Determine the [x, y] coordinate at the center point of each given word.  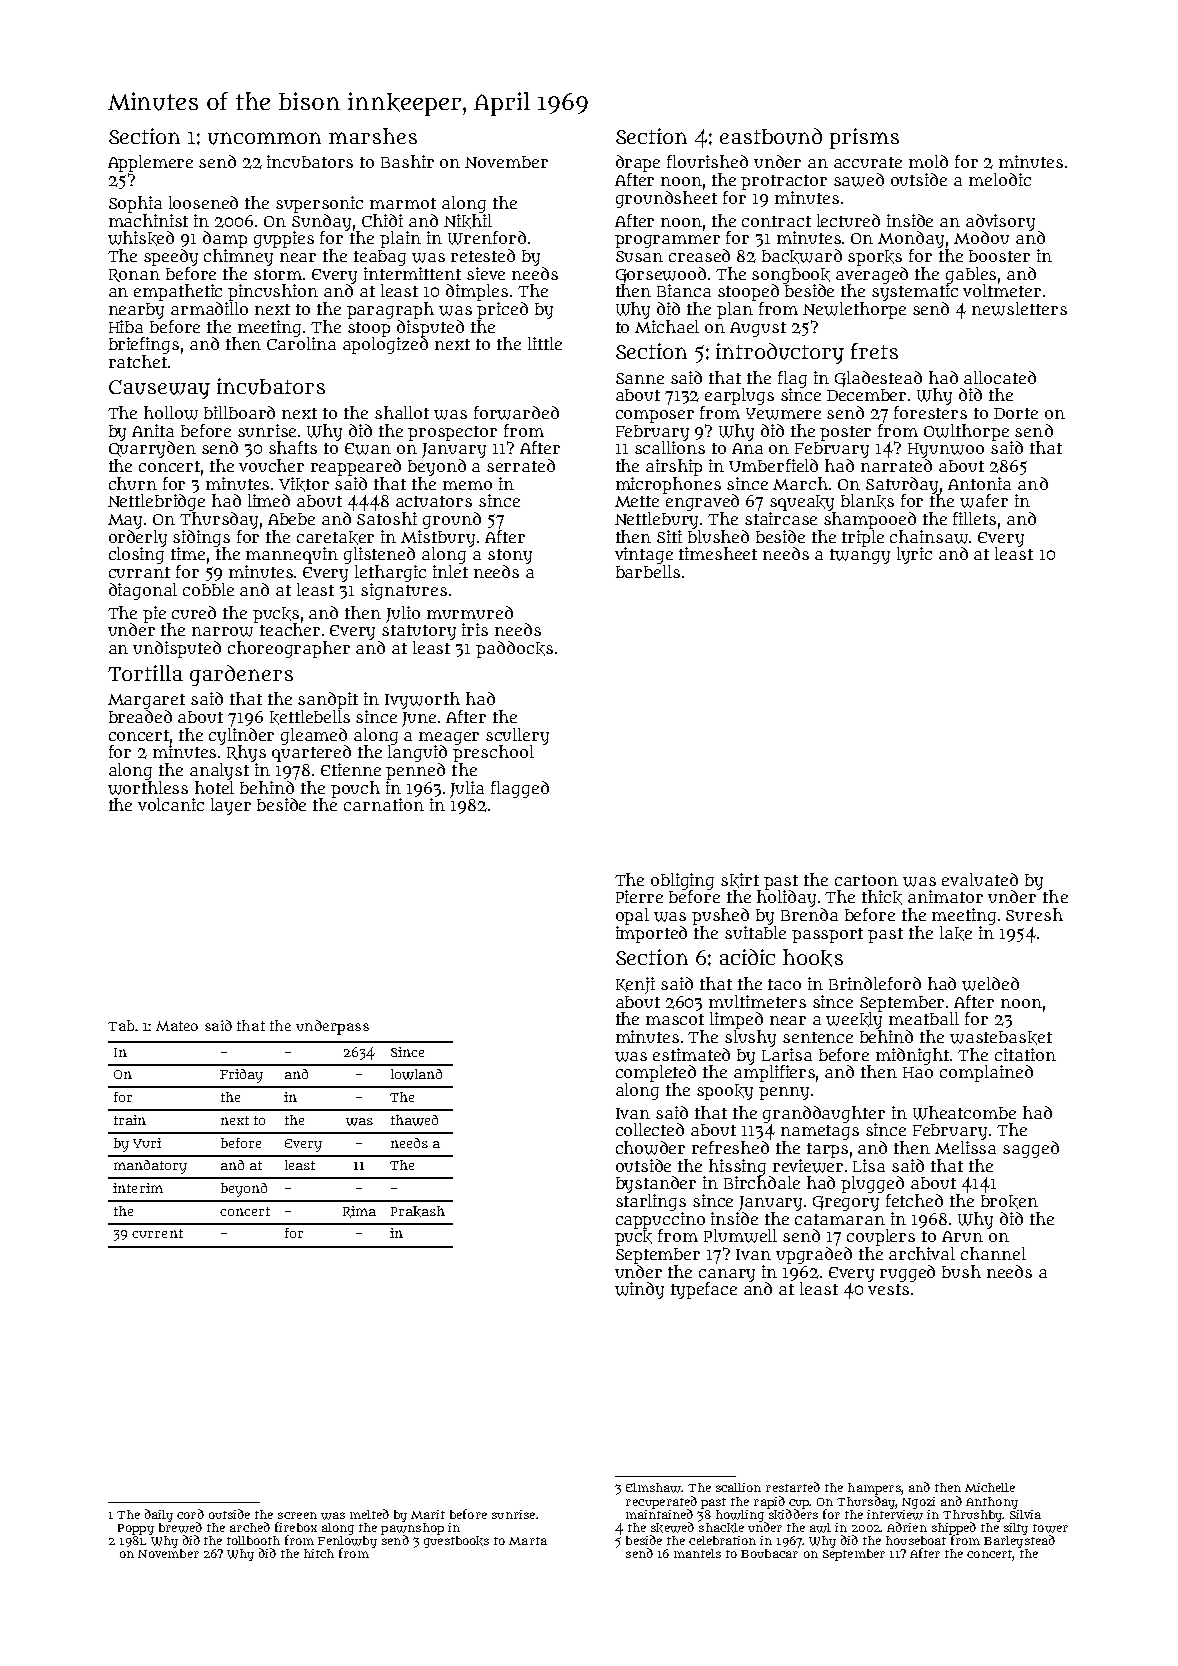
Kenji [635, 985]
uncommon [264, 138]
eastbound [771, 136]
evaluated [980, 879]
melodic [1000, 179]
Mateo [177, 1026]
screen [297, 1515]
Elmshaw [654, 1488]
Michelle [990, 1487]
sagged [1031, 1149]
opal [632, 916]
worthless [148, 788]
